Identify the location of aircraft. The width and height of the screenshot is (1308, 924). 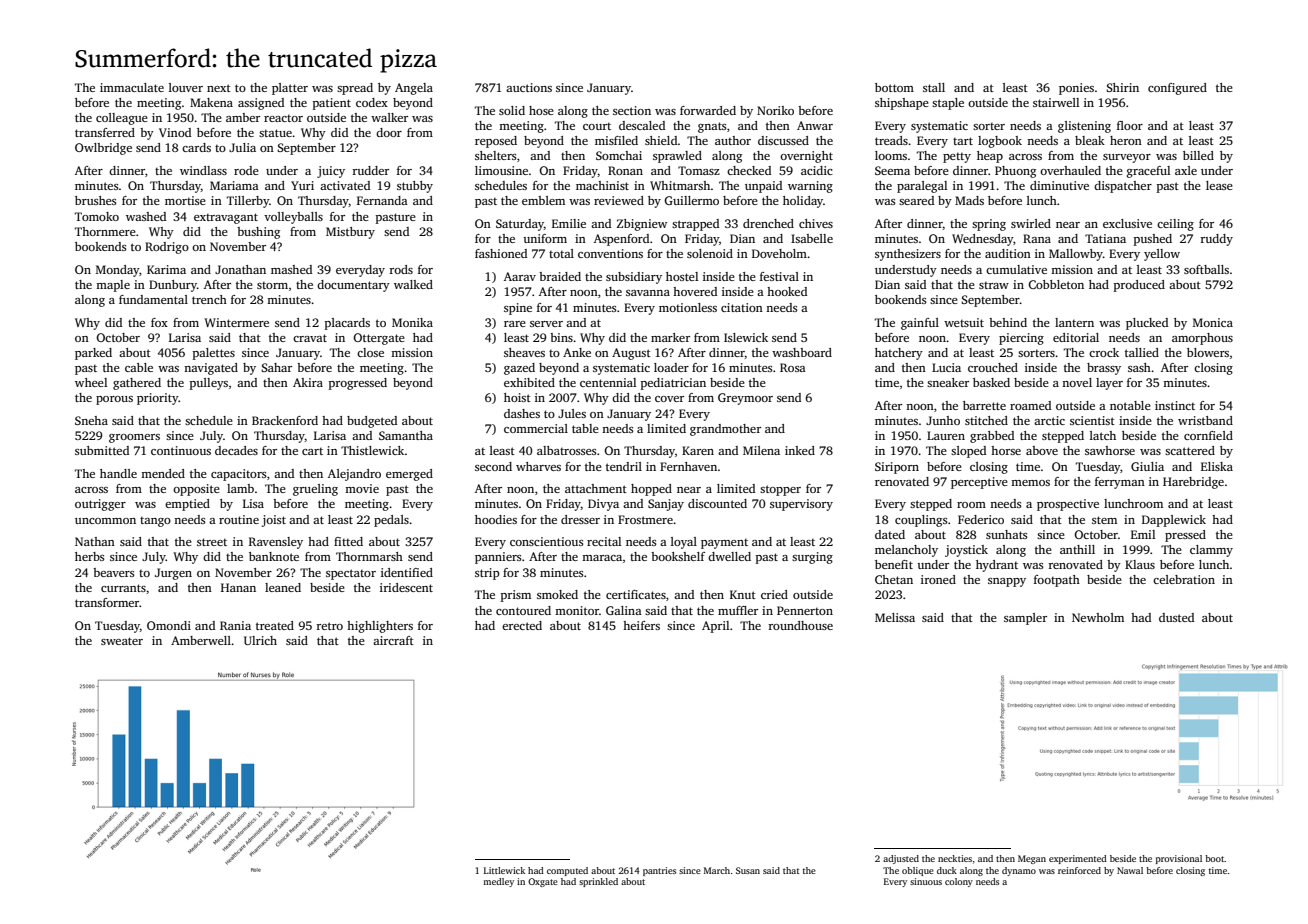
(393, 640).
